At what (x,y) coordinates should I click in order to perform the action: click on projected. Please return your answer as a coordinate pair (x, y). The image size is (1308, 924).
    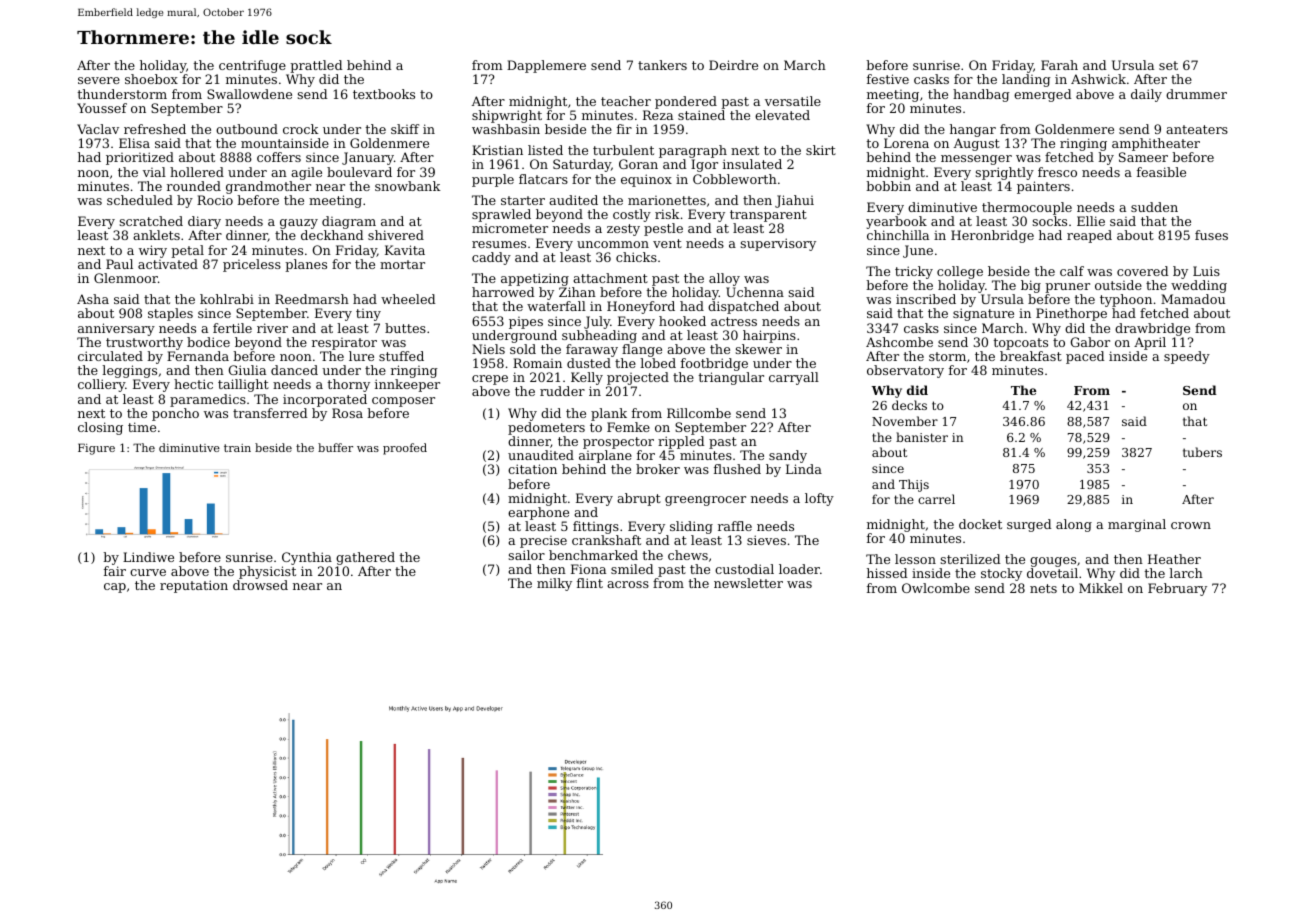
    Looking at the image, I should click on (638, 379).
